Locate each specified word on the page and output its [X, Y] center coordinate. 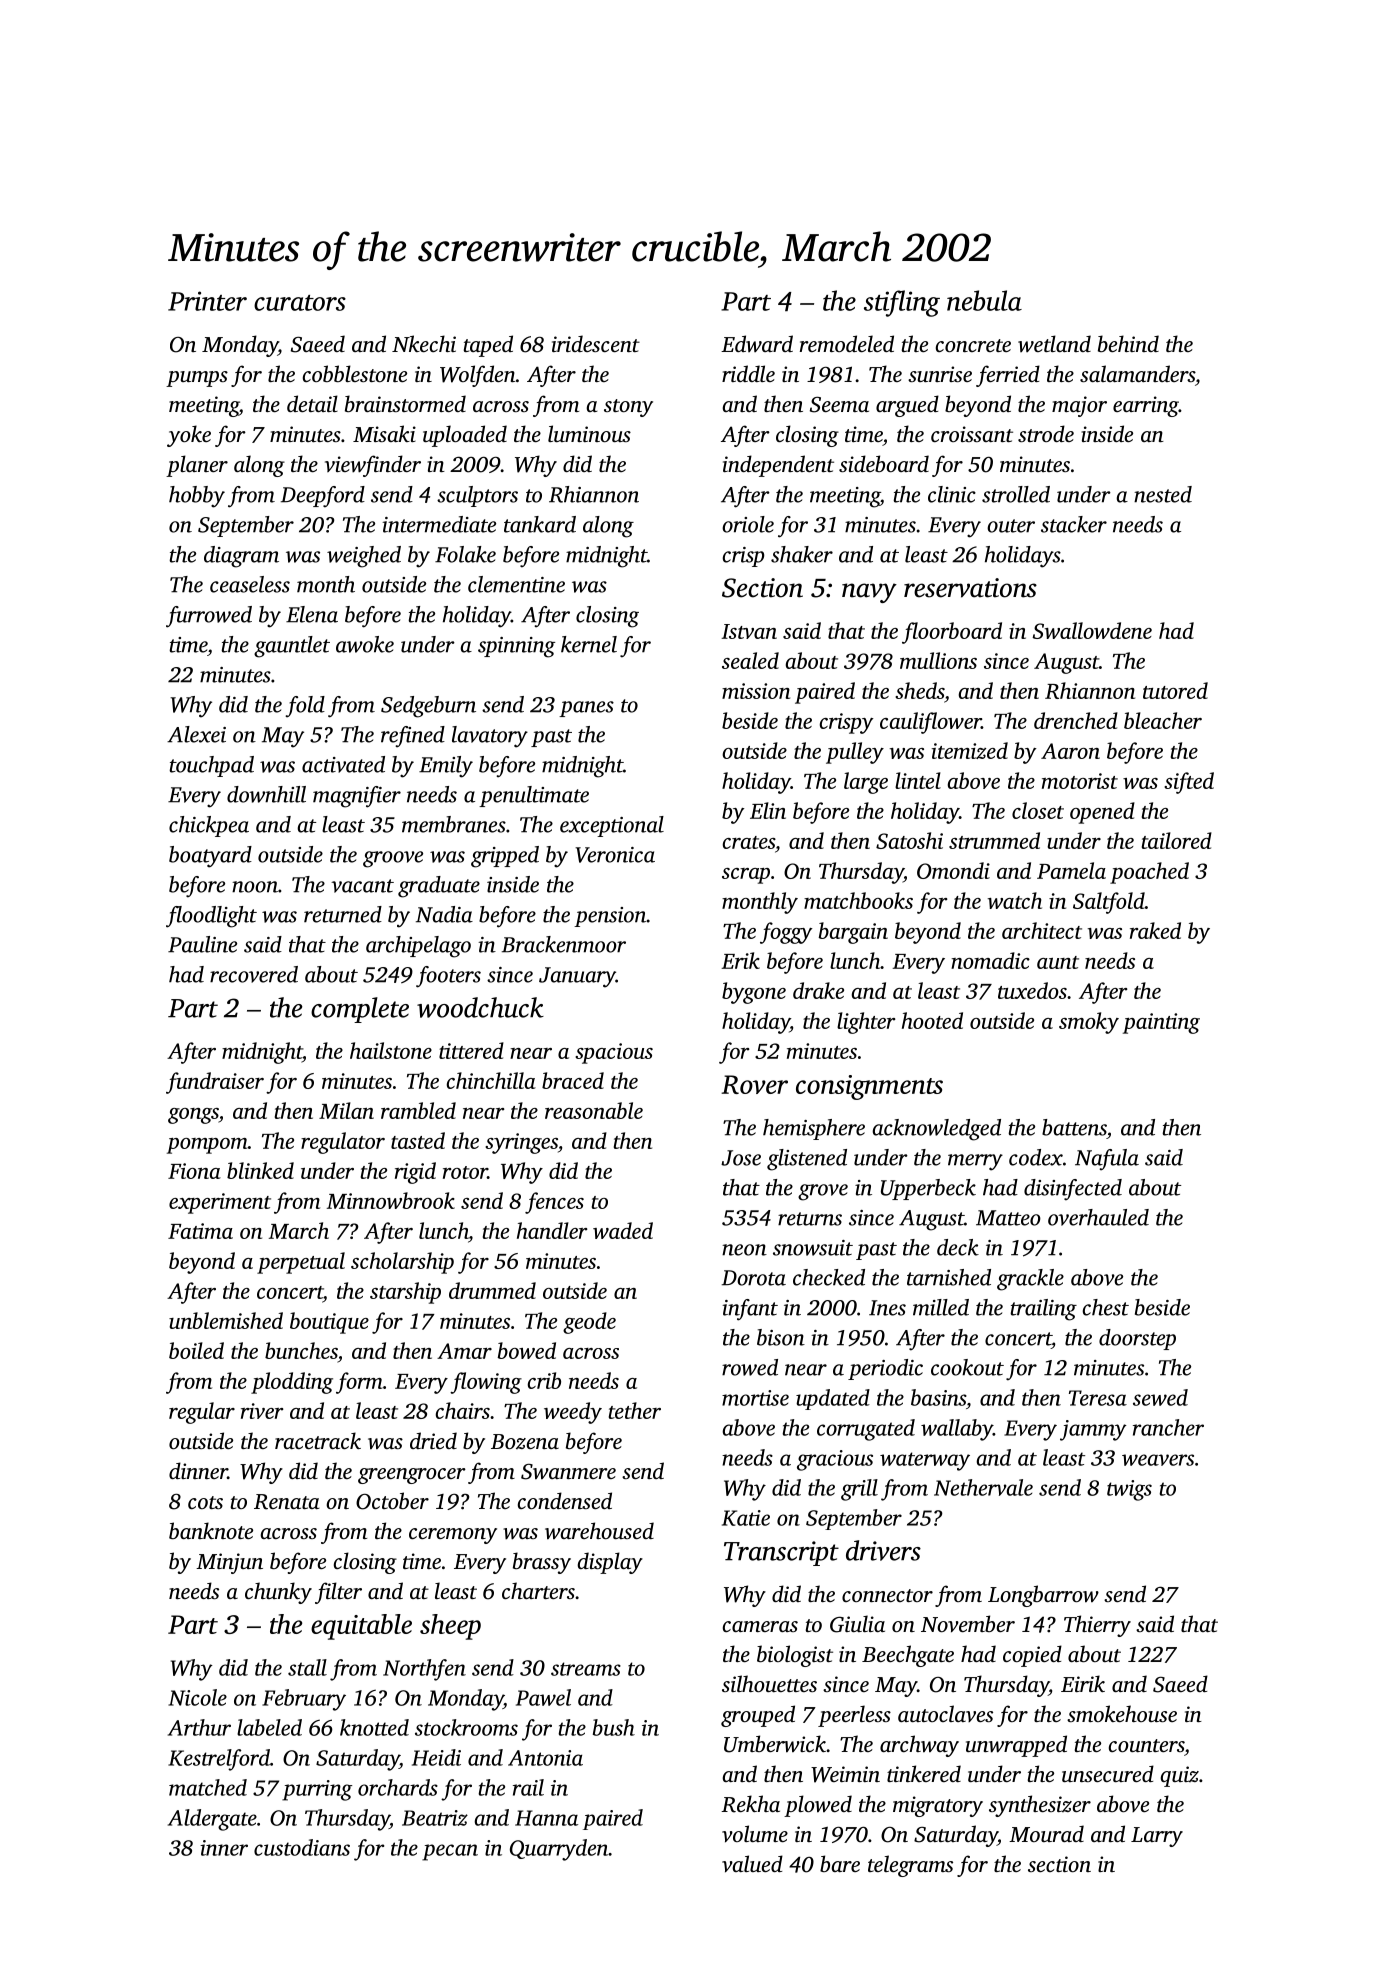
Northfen [424, 1670]
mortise [755, 1398]
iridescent [596, 343]
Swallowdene [1092, 630]
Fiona [194, 1171]
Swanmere [568, 1472]
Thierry [1097, 1626]
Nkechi [424, 343]
